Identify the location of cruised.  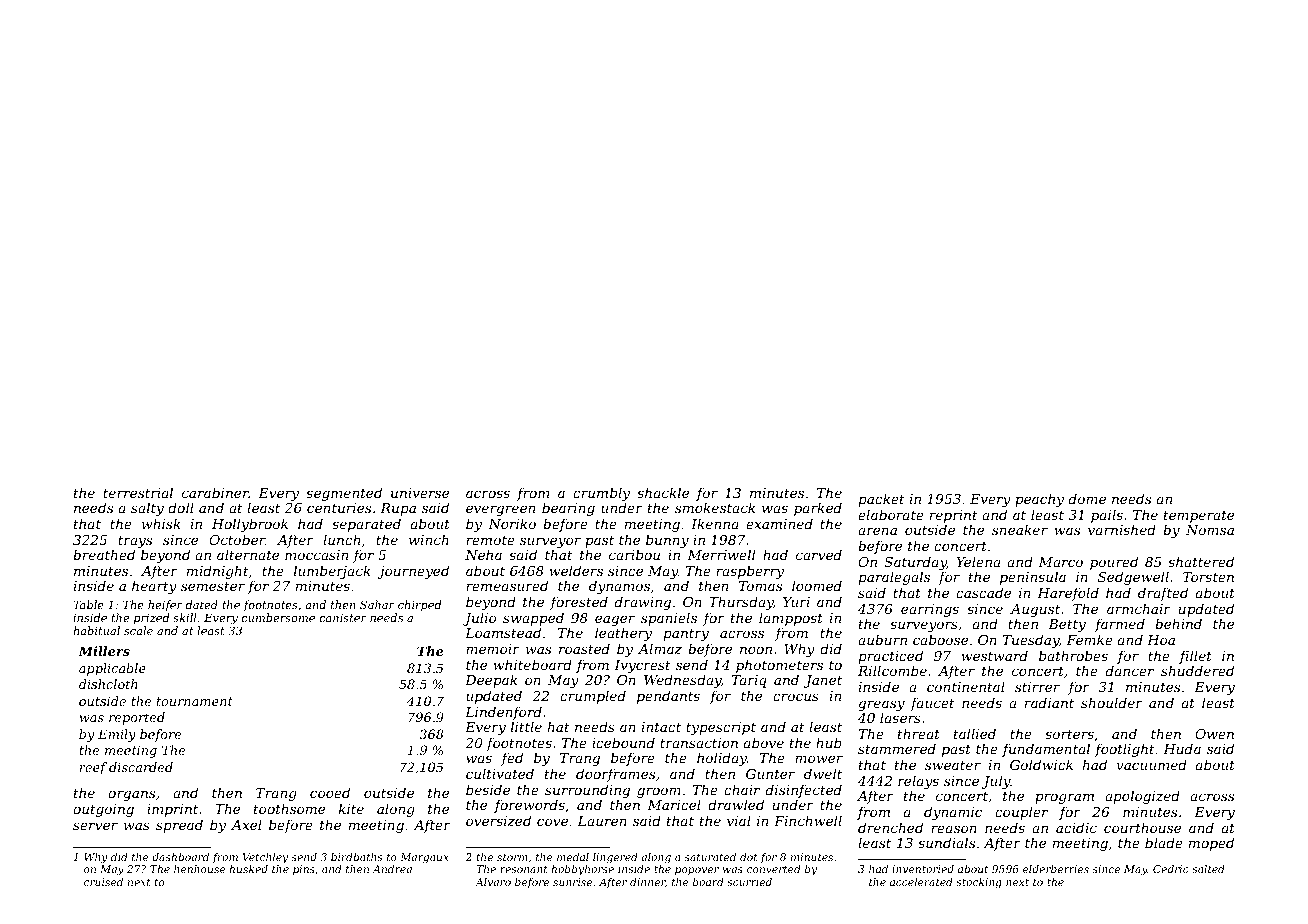
(103, 882).
